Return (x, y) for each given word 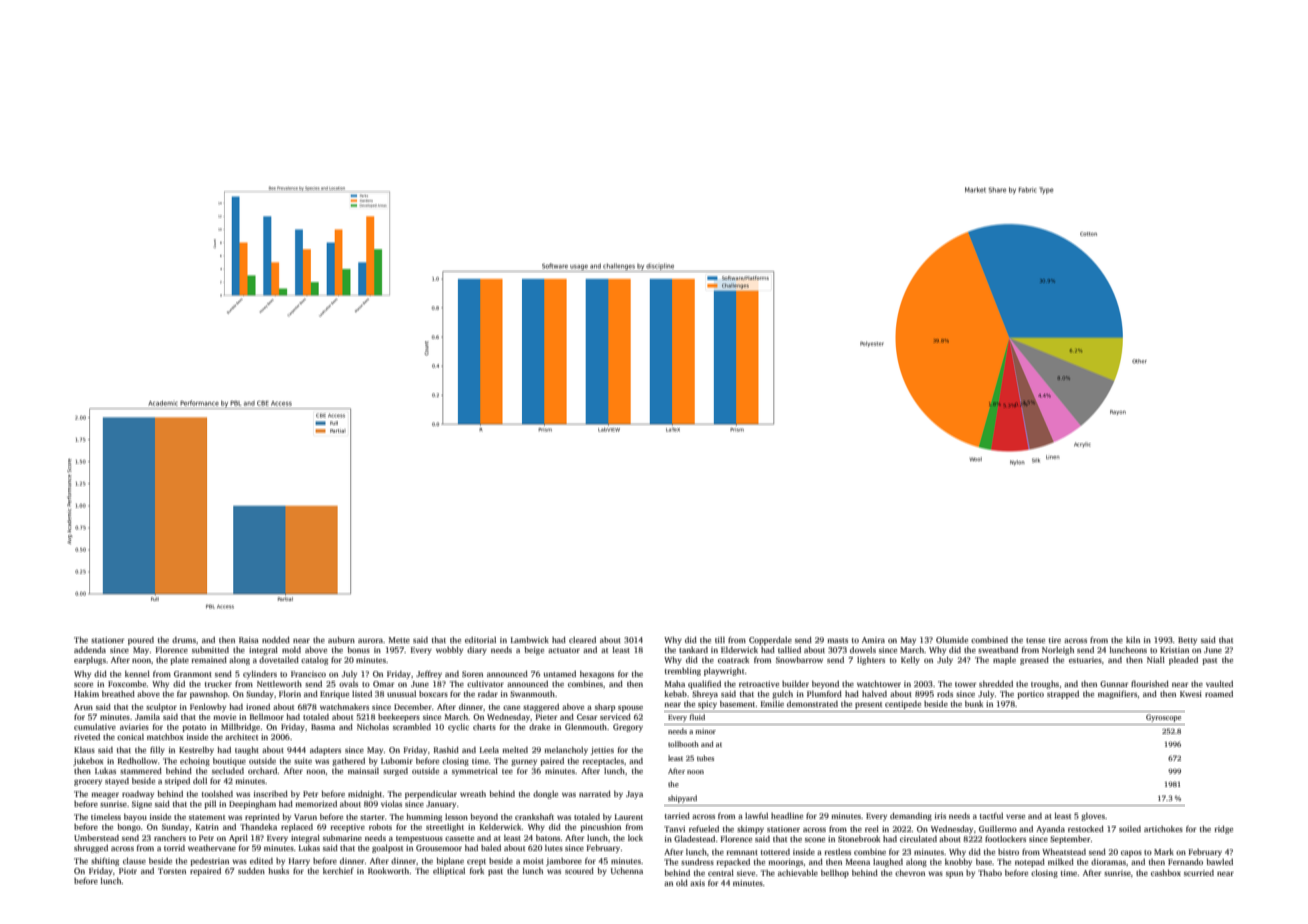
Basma (323, 727)
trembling (683, 672)
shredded (996, 684)
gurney (524, 763)
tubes (705, 758)
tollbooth (683, 744)
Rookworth (388, 871)
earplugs (90, 661)
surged (395, 772)
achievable (798, 873)
